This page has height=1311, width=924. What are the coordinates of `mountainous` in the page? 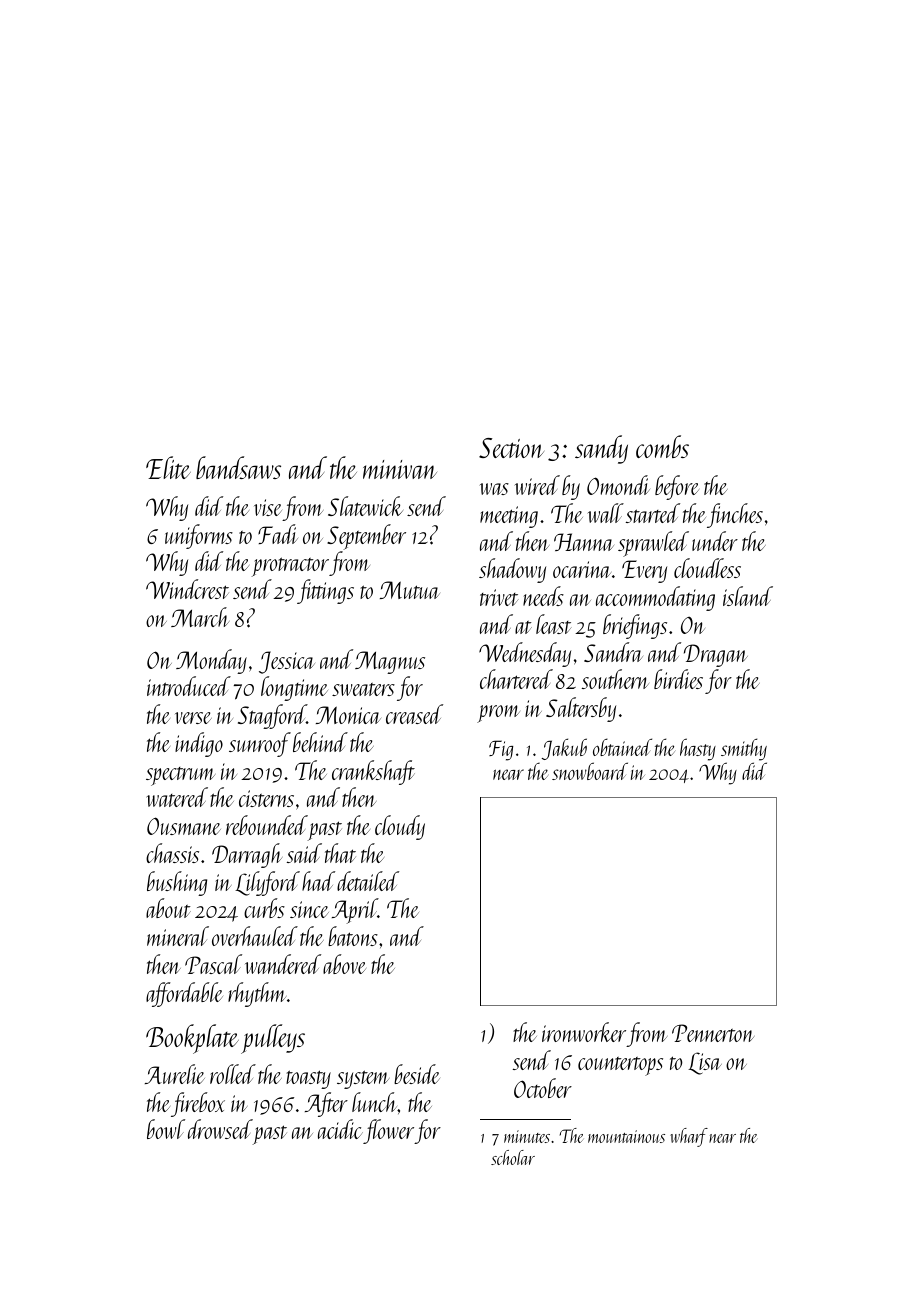 It's located at (626, 1136).
